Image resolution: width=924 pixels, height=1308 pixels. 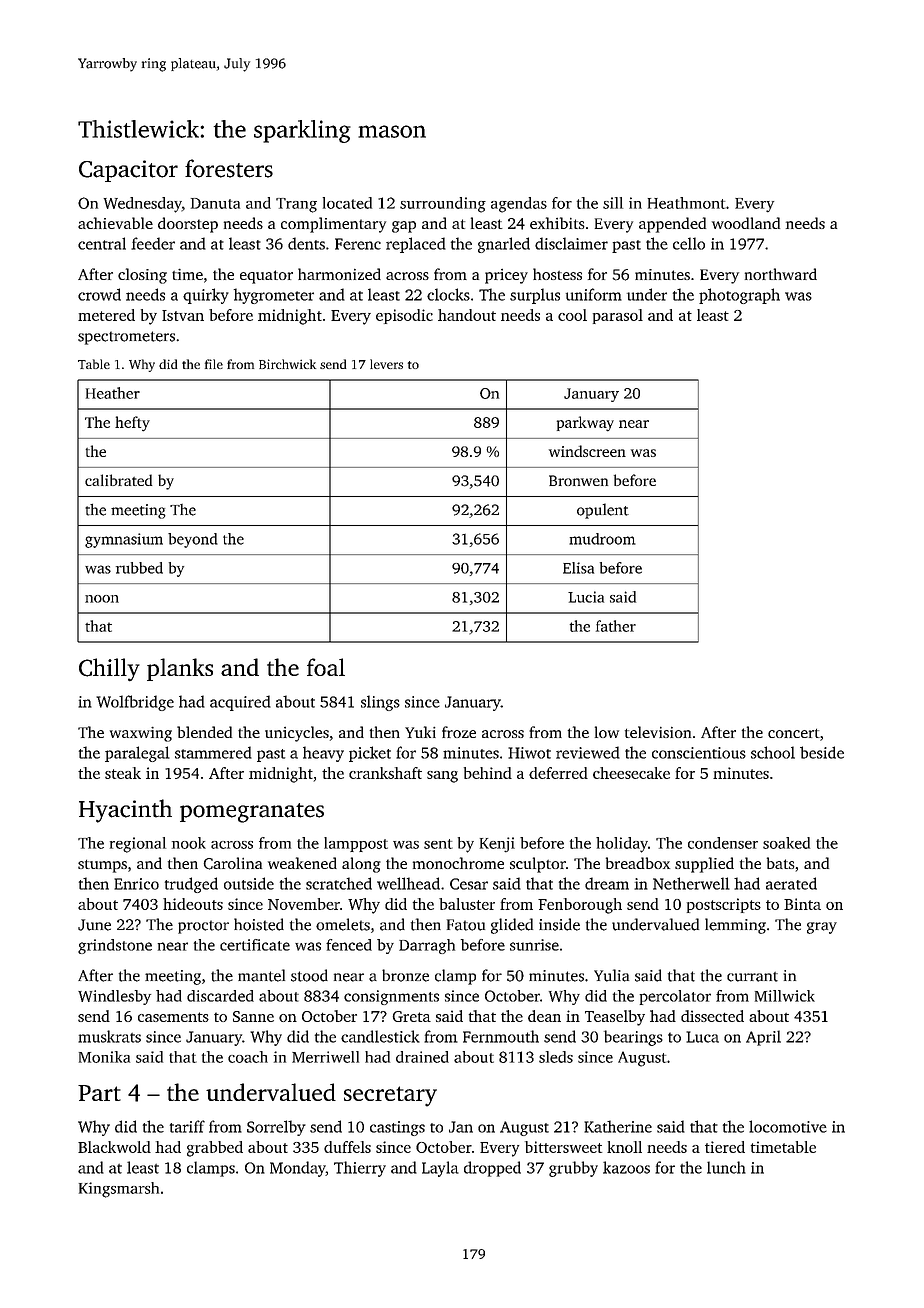 I want to click on file, so click(x=214, y=364).
